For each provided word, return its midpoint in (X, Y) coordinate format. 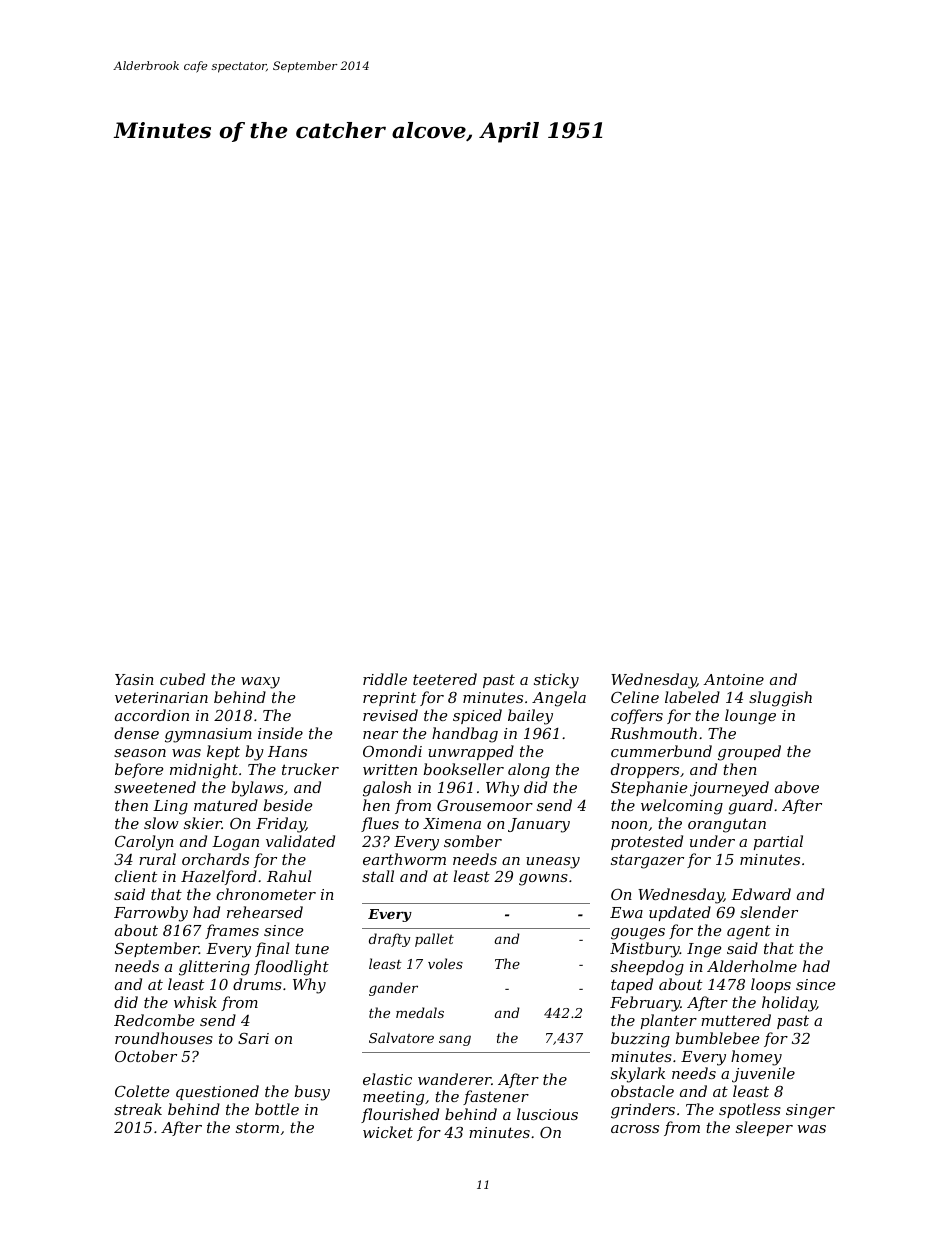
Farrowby (151, 914)
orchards (215, 859)
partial (778, 842)
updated (680, 913)
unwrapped (471, 752)
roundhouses (164, 1038)
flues (380, 824)
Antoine (733, 679)
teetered (445, 679)
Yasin (134, 679)
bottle (277, 1109)
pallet (434, 940)
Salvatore (401, 1037)
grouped (749, 753)
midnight (204, 771)
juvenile (763, 1075)
